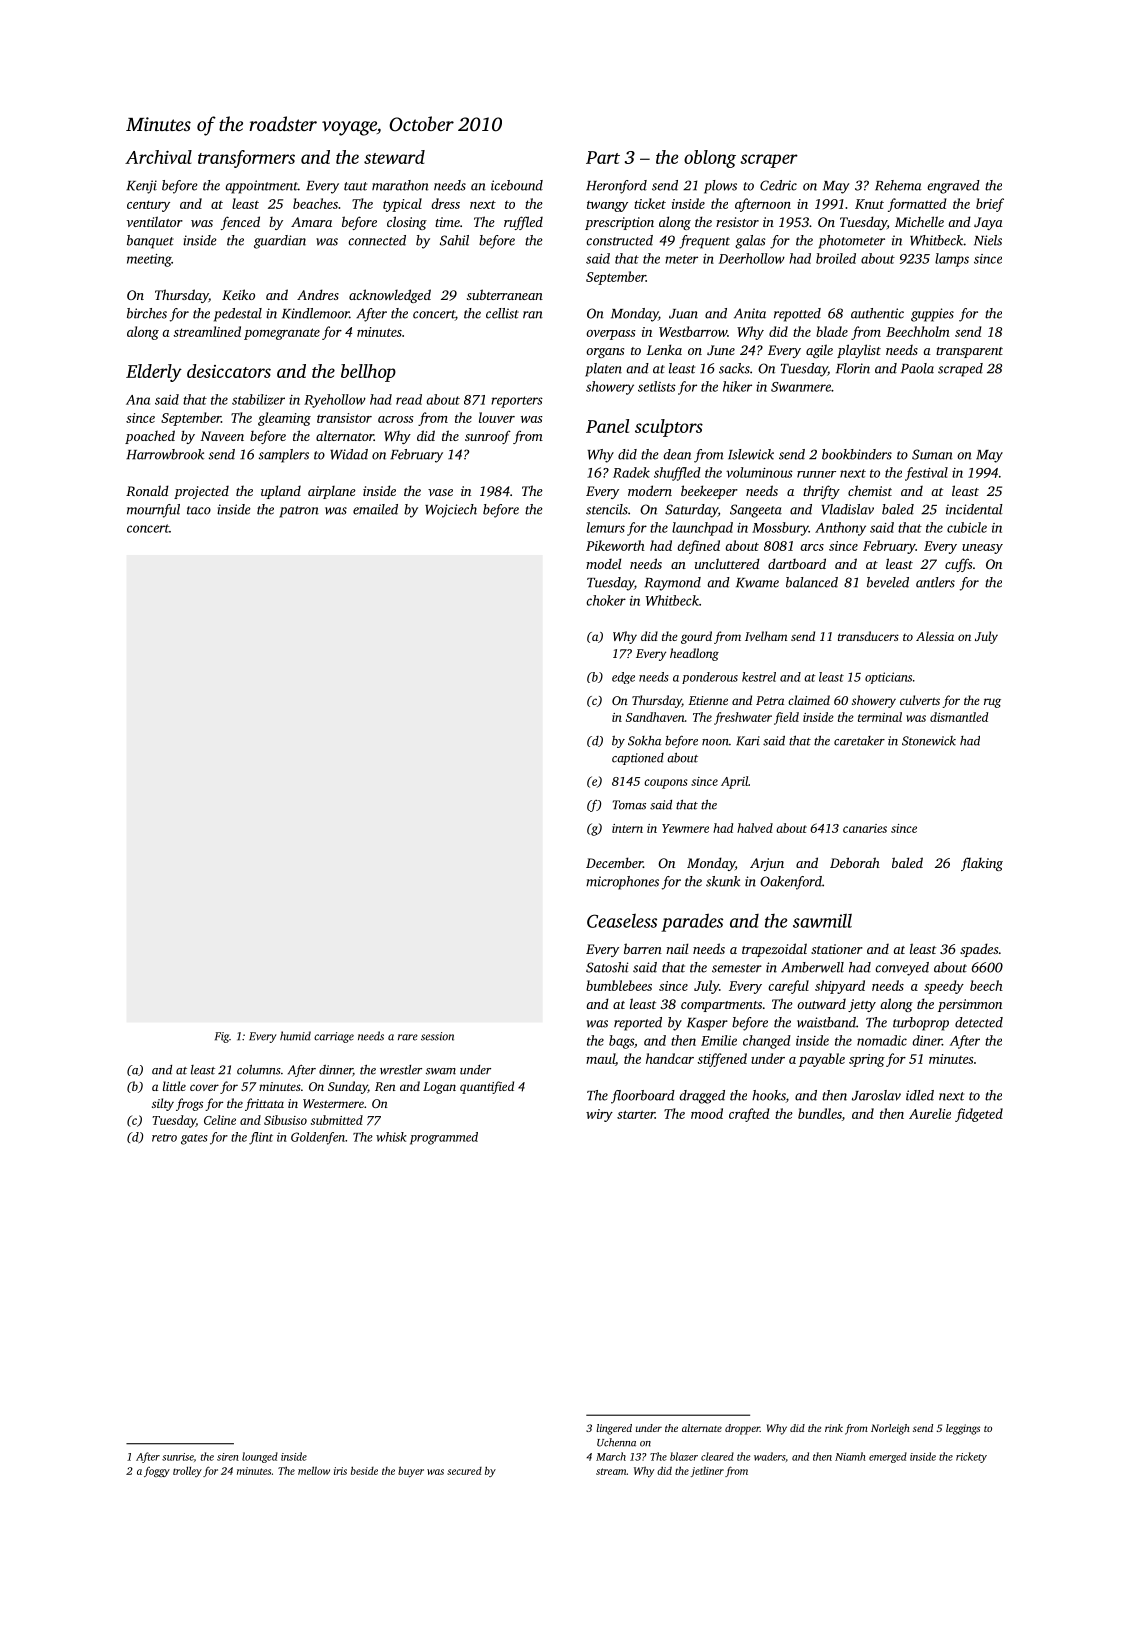 The image size is (1129, 1636). What do you see at coordinates (859, 741) in the page?
I see `caretaker` at bounding box center [859, 741].
